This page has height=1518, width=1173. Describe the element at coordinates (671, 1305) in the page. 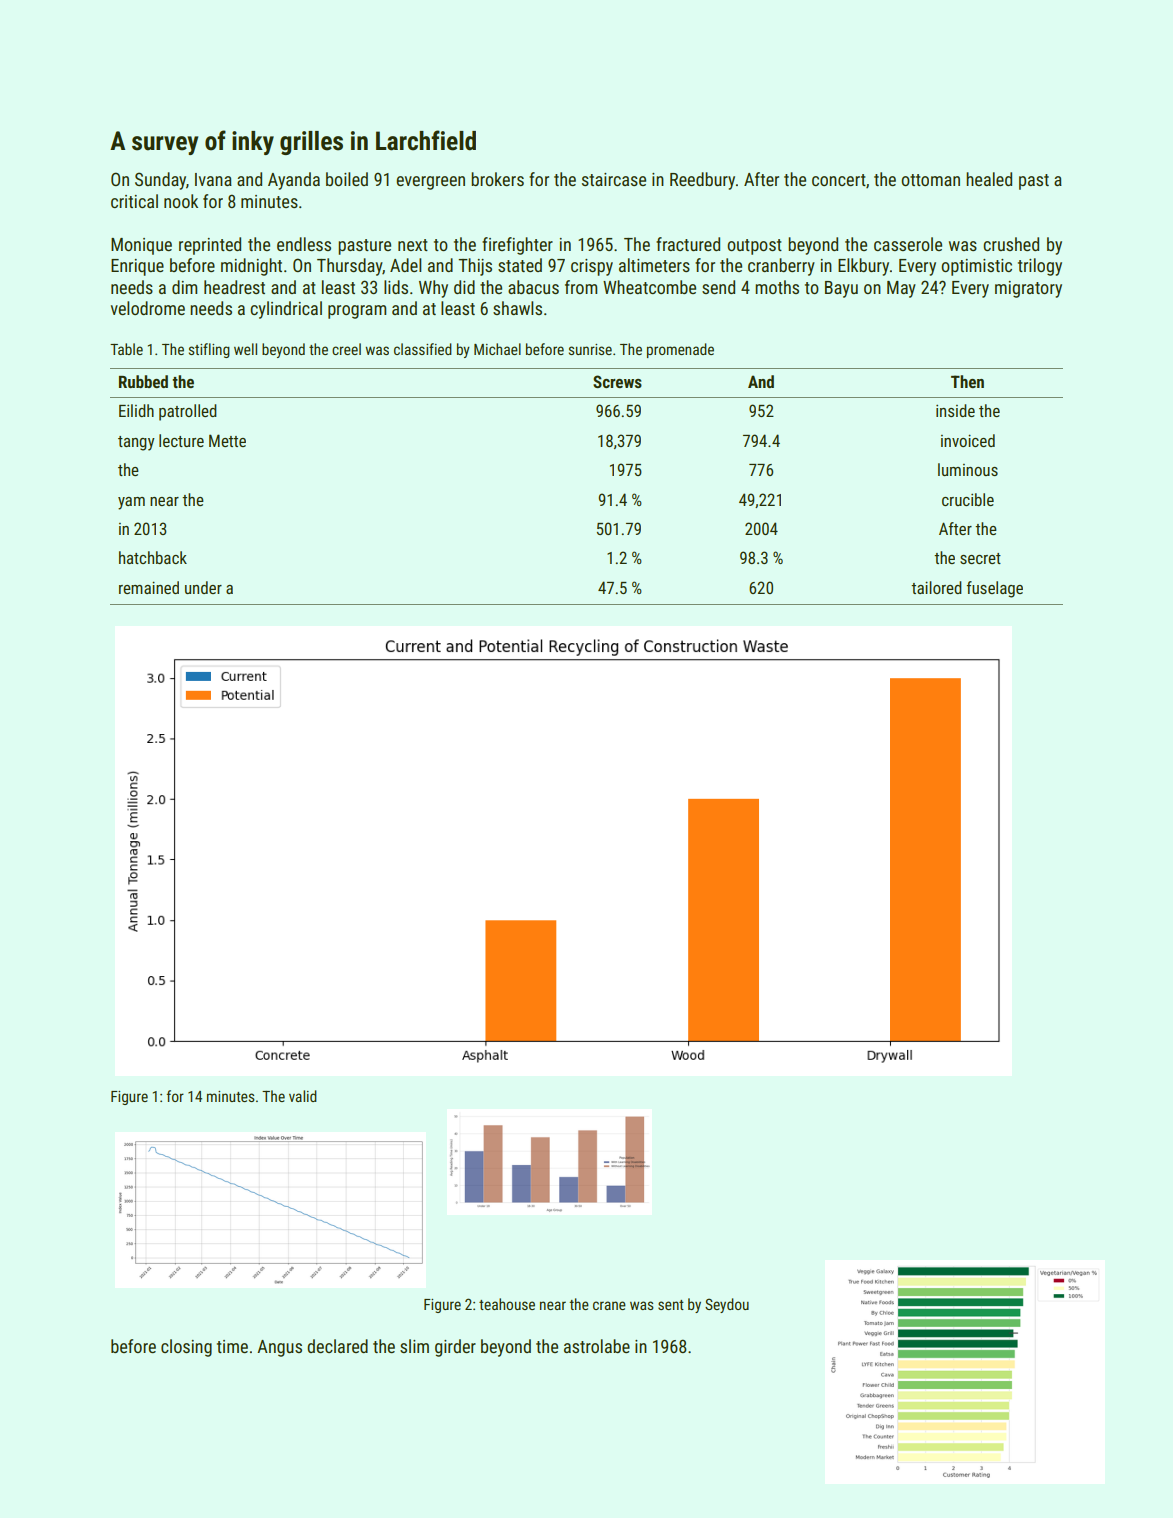

I see `sent` at that location.
